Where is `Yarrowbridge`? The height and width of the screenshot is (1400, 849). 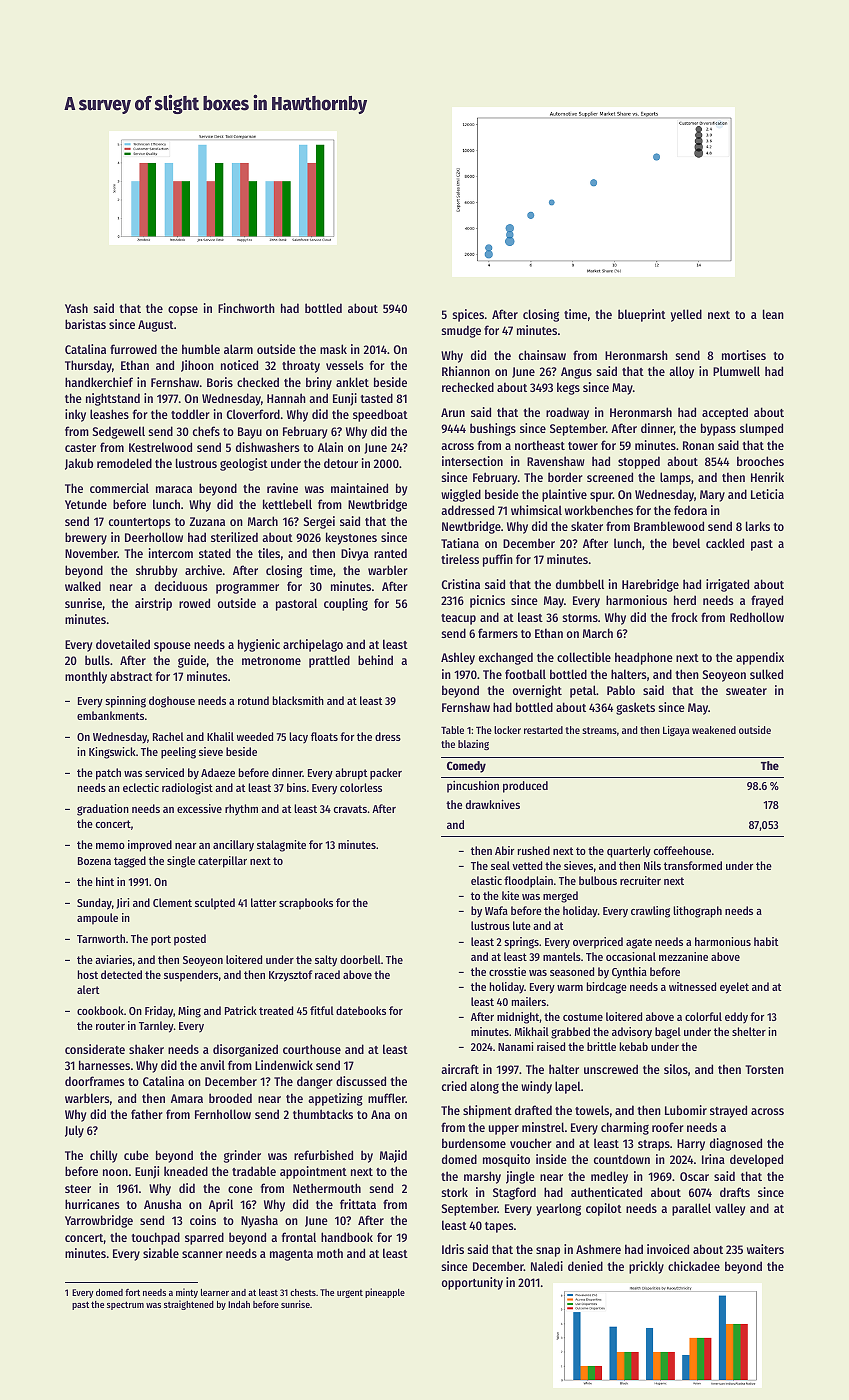 Yarrowbridge is located at coordinates (99, 1221).
